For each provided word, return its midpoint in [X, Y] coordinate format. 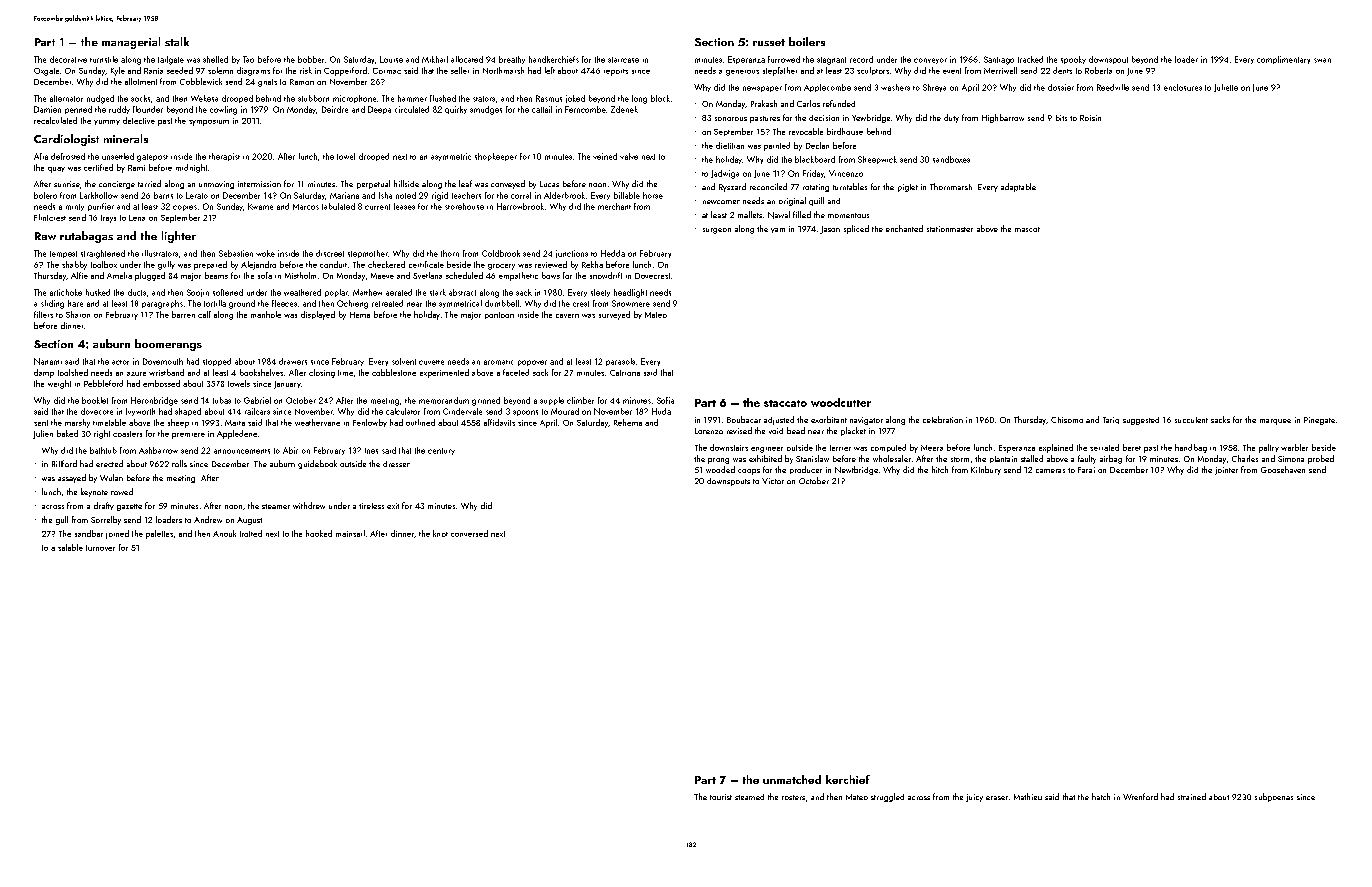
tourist [721, 797]
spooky [1073, 60]
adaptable [1018, 187]
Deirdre [335, 109]
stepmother [368, 254]
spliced [856, 229]
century [441, 451]
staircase [623, 60]
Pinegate [1319, 421]
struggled [887, 797]
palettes [159, 534]
